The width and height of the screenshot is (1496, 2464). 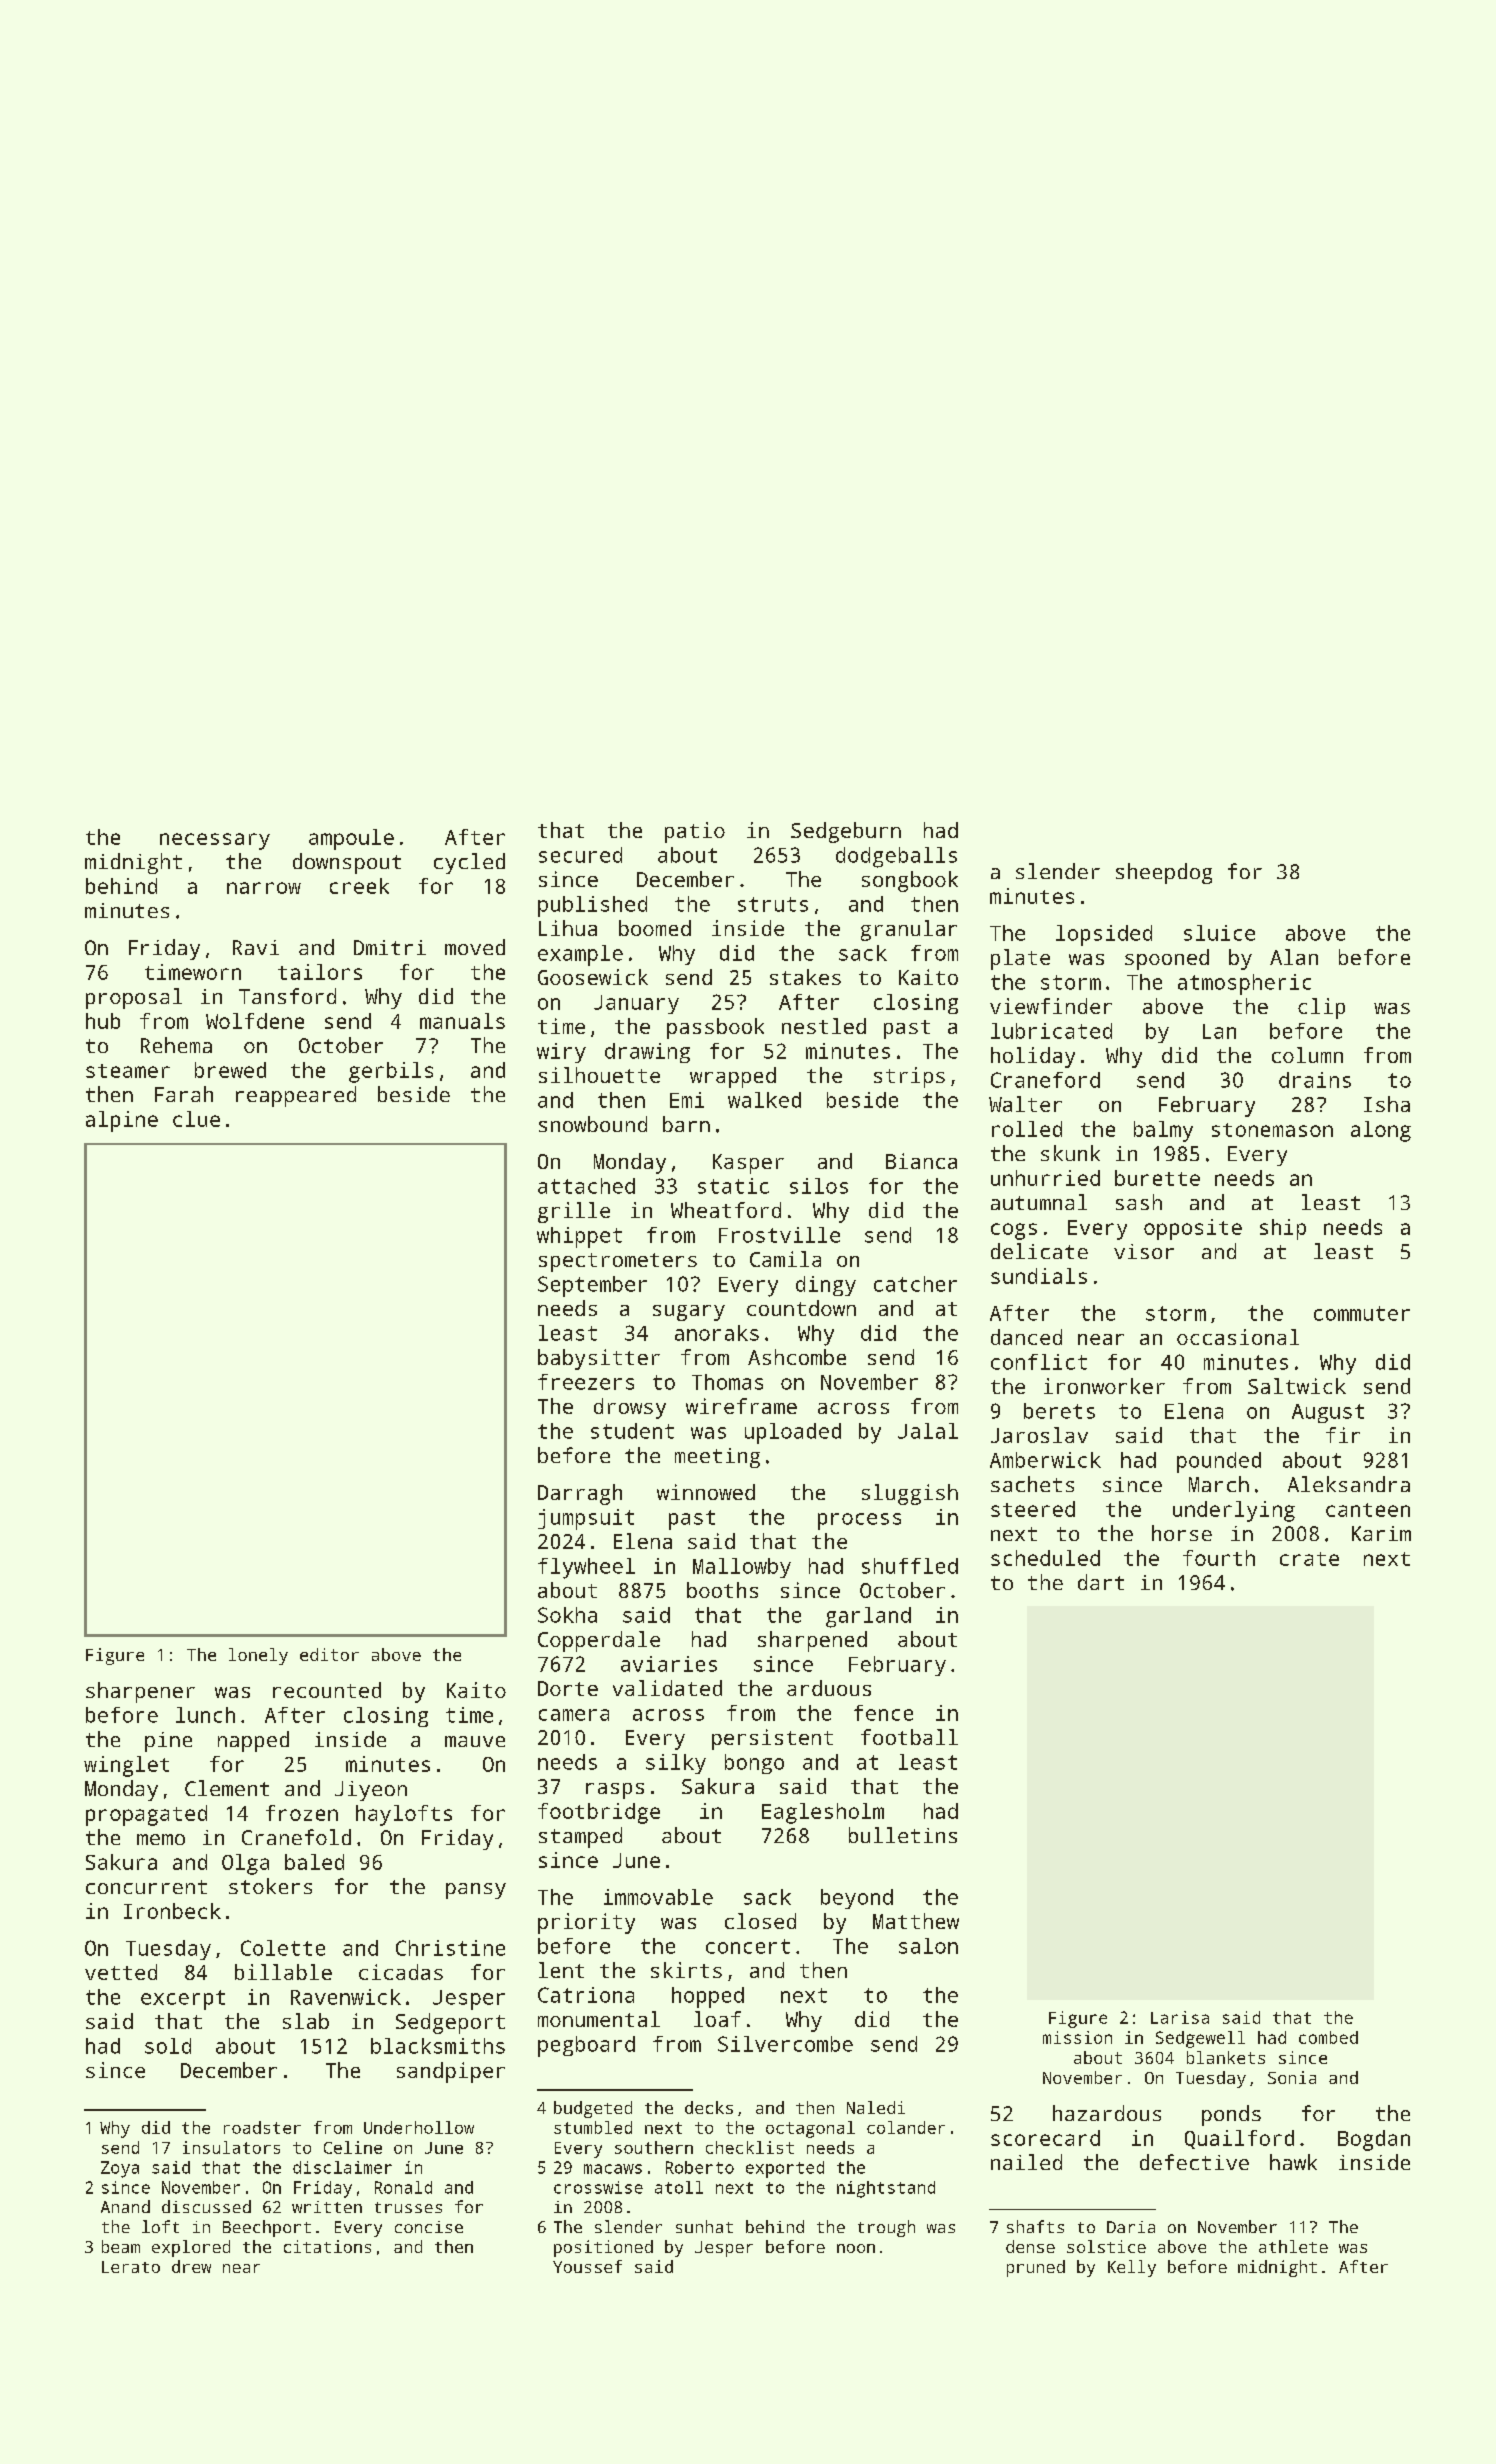 I want to click on freezers, so click(x=586, y=1382).
